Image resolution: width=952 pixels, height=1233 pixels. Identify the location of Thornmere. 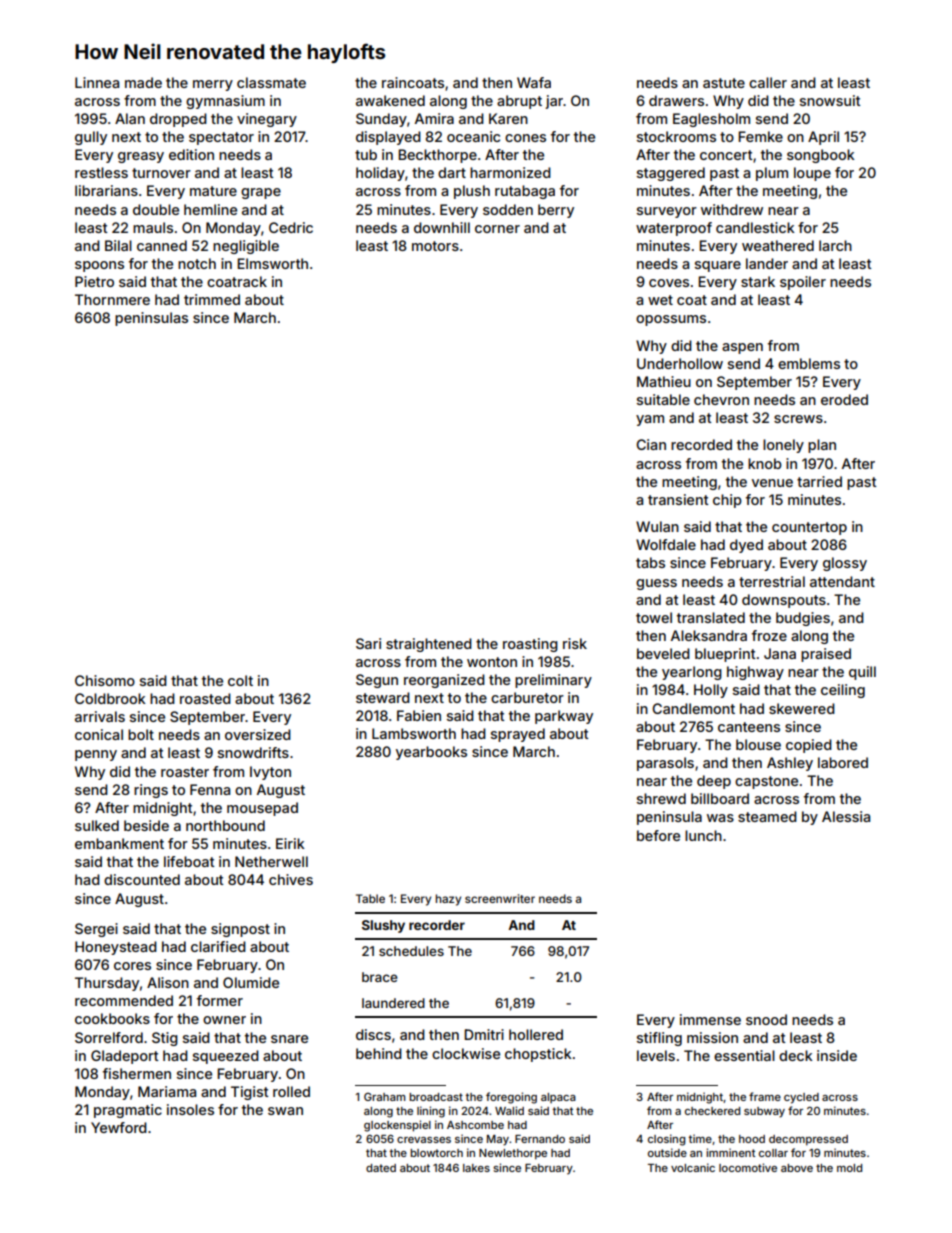
(112, 299).
